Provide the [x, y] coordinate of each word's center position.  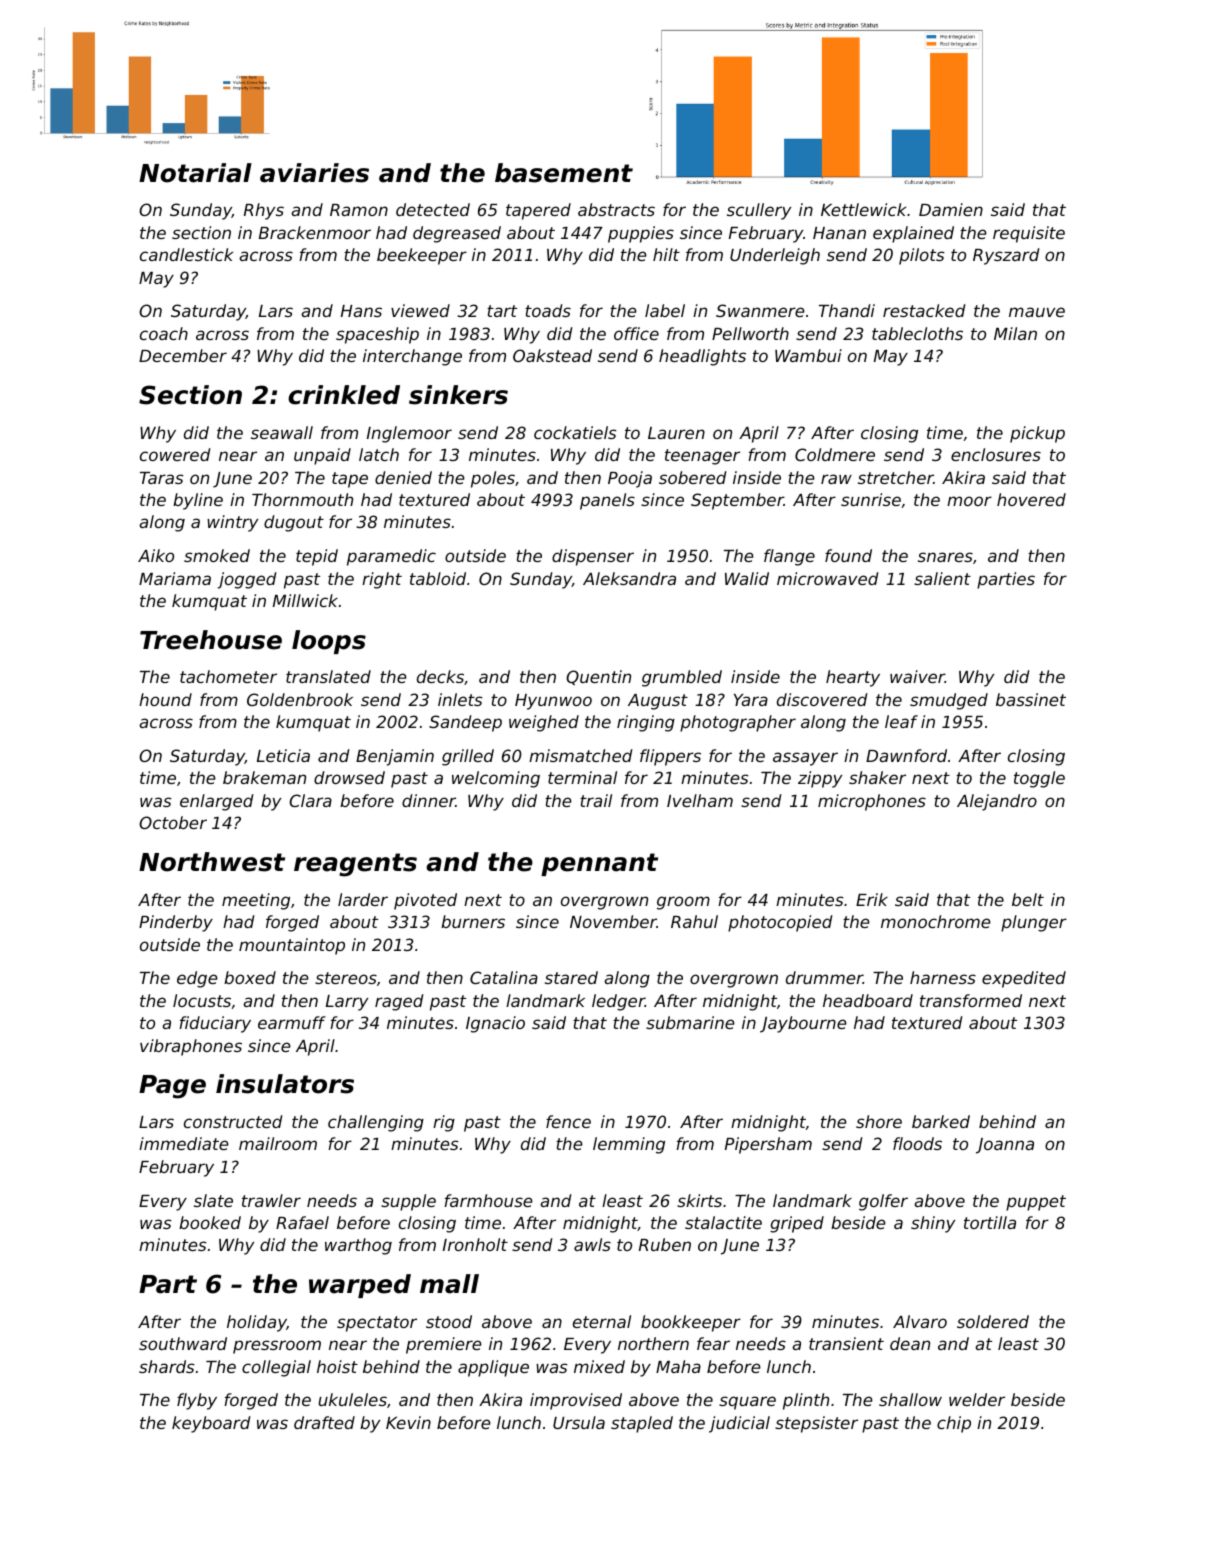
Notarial [195, 173]
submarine [690, 1022]
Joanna [1005, 1146]
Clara [310, 800]
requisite [1029, 234]
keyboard [211, 1424]
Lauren [676, 433]
